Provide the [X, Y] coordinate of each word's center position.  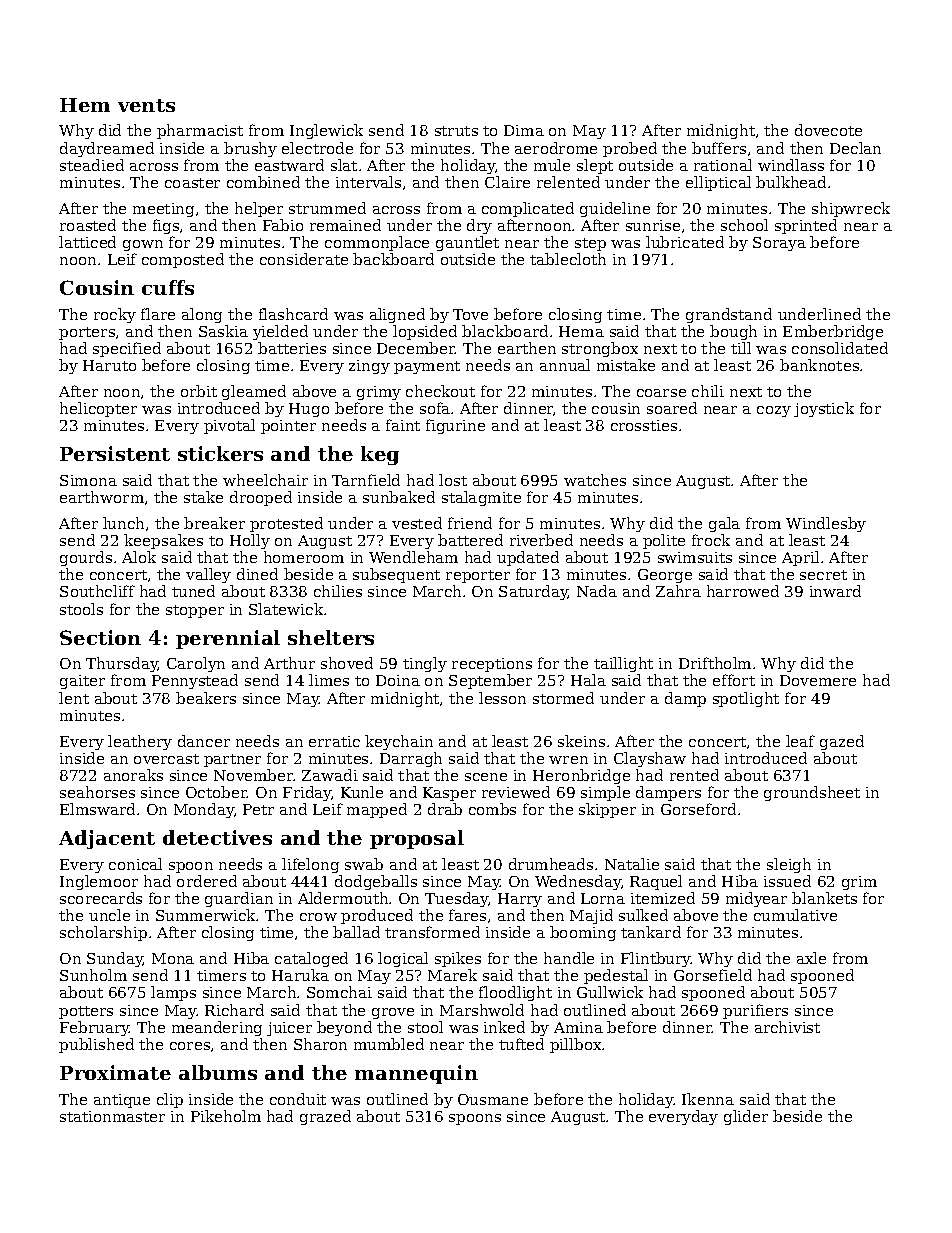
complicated [528, 209]
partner [232, 760]
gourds [86, 558]
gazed [842, 742]
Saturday [533, 592]
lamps [173, 993]
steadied [92, 165]
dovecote [828, 130]
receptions [492, 665]
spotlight [746, 699]
